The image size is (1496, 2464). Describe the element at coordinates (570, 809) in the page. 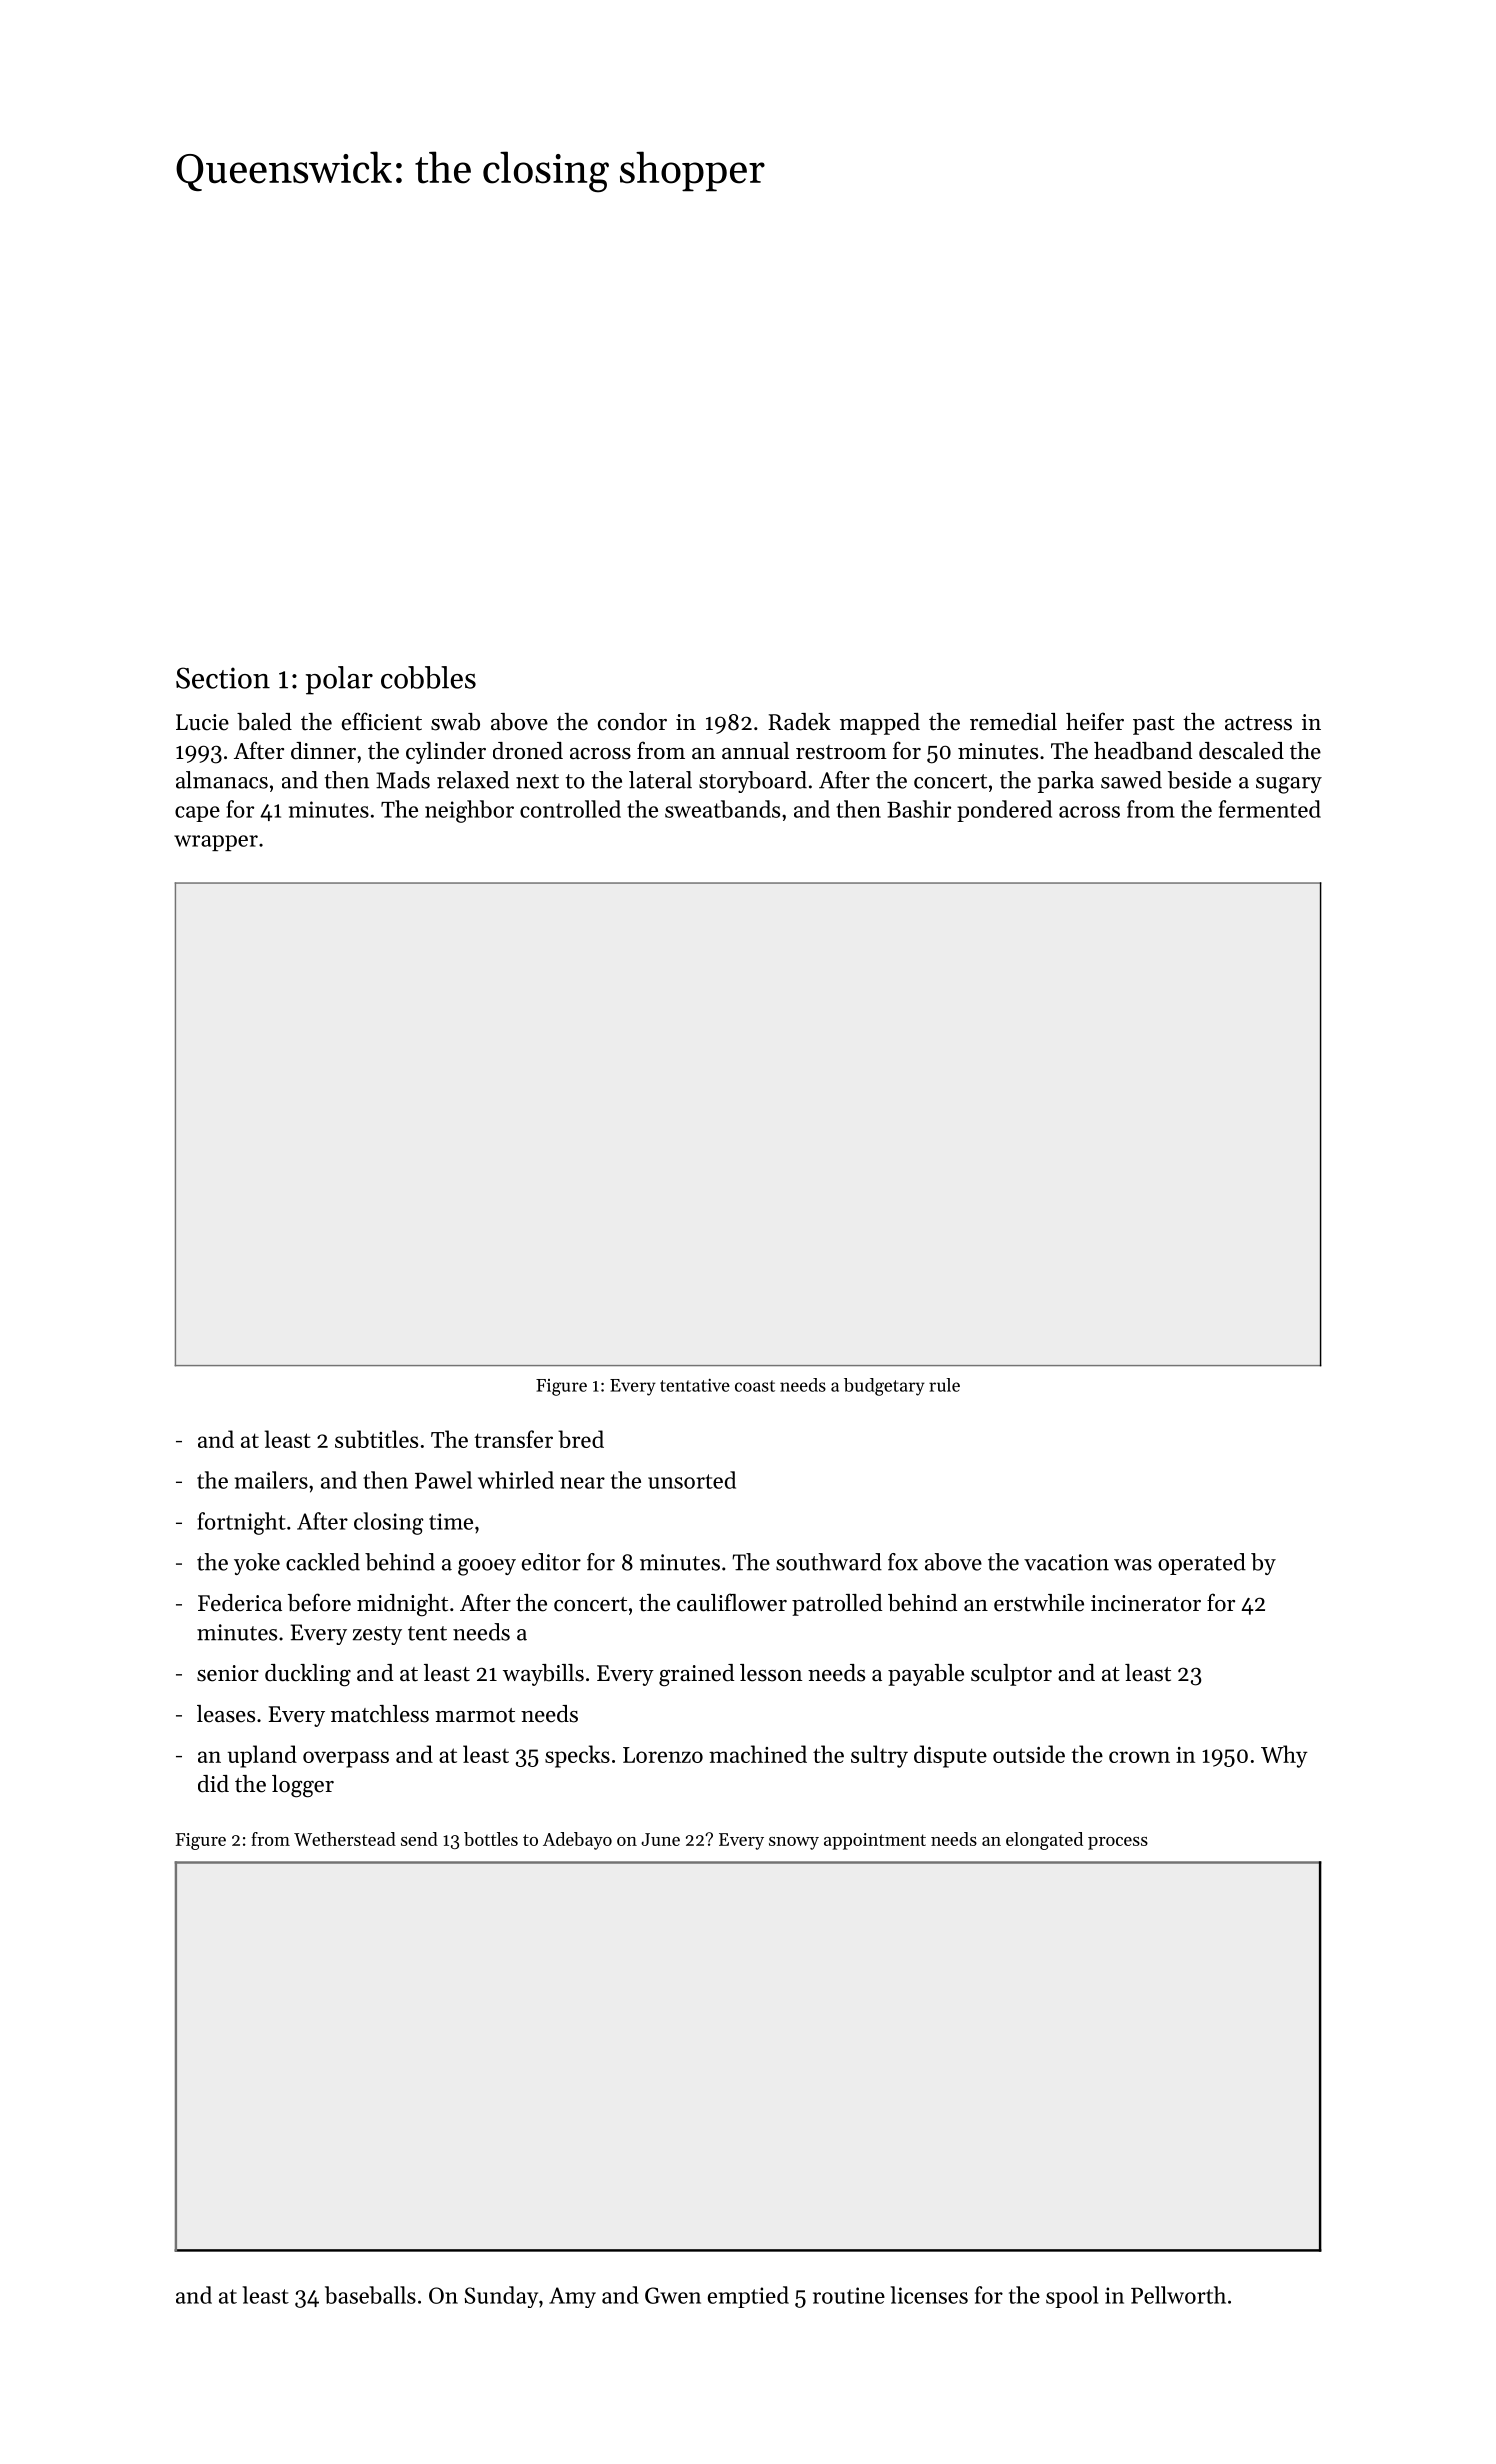

I see `controlled` at that location.
